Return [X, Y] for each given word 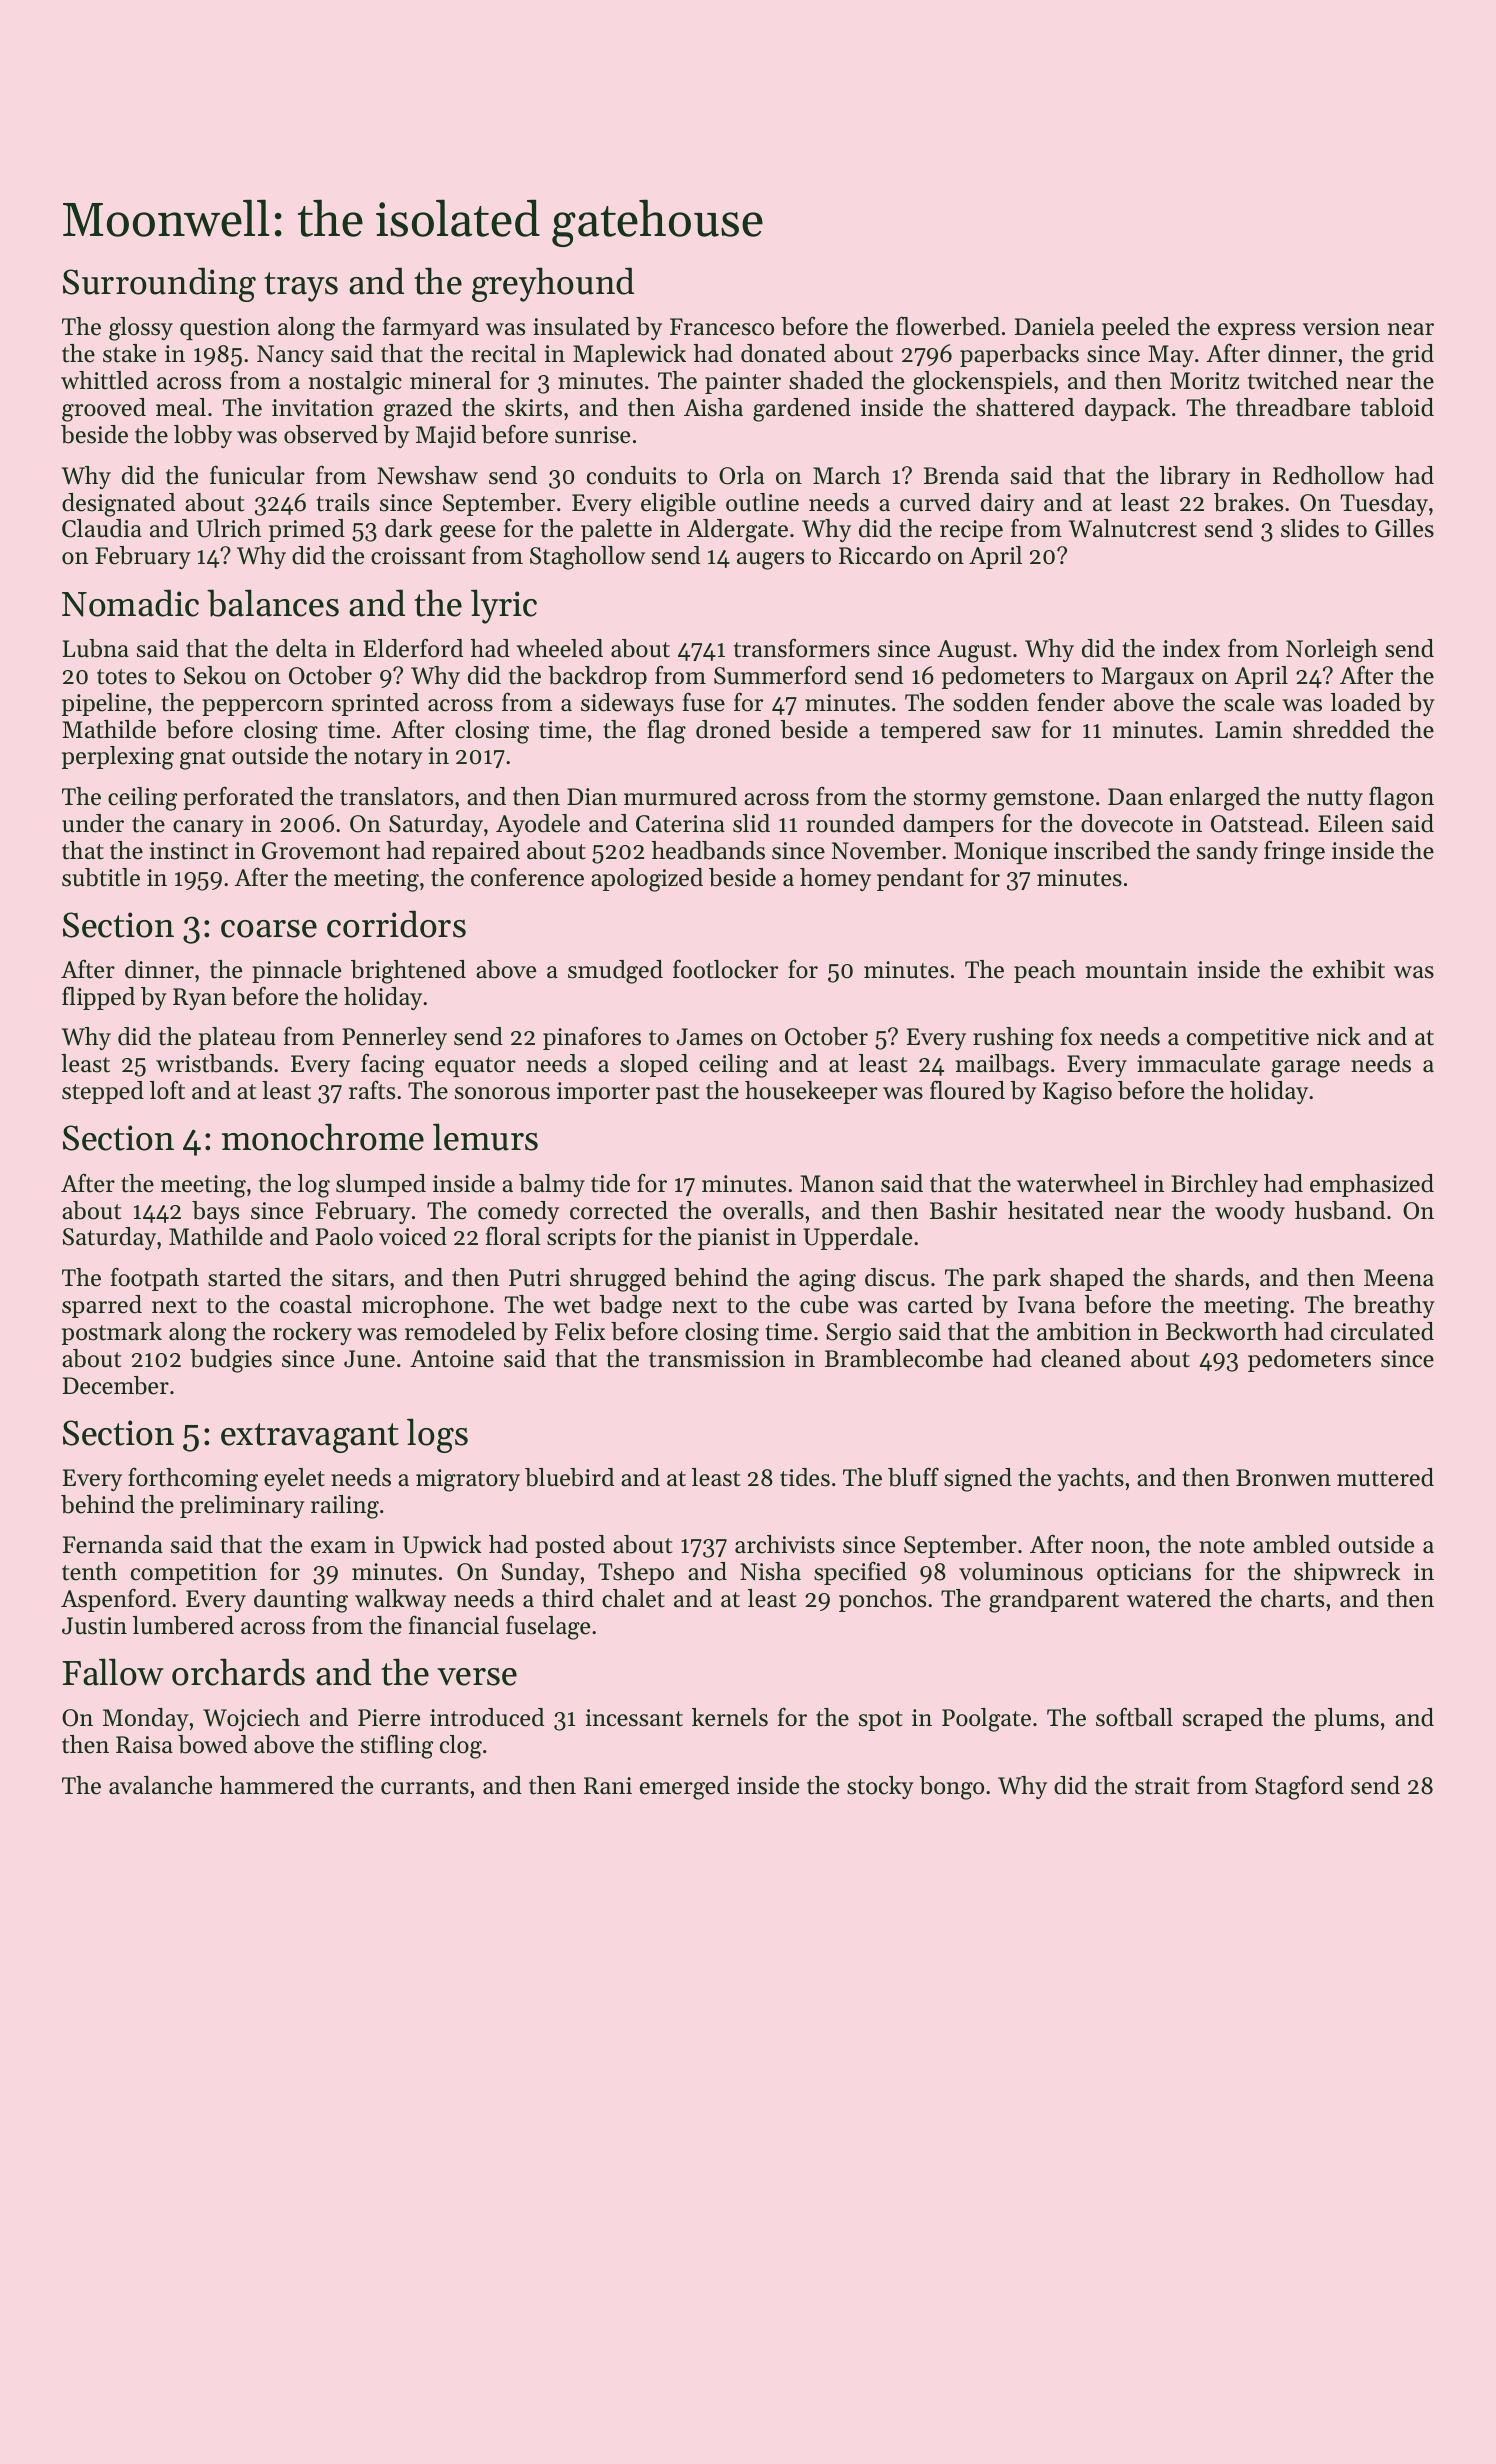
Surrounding [159, 284]
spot [881, 1721]
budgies [231, 1361]
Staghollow [587, 558]
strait [1162, 1786]
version [1341, 327]
